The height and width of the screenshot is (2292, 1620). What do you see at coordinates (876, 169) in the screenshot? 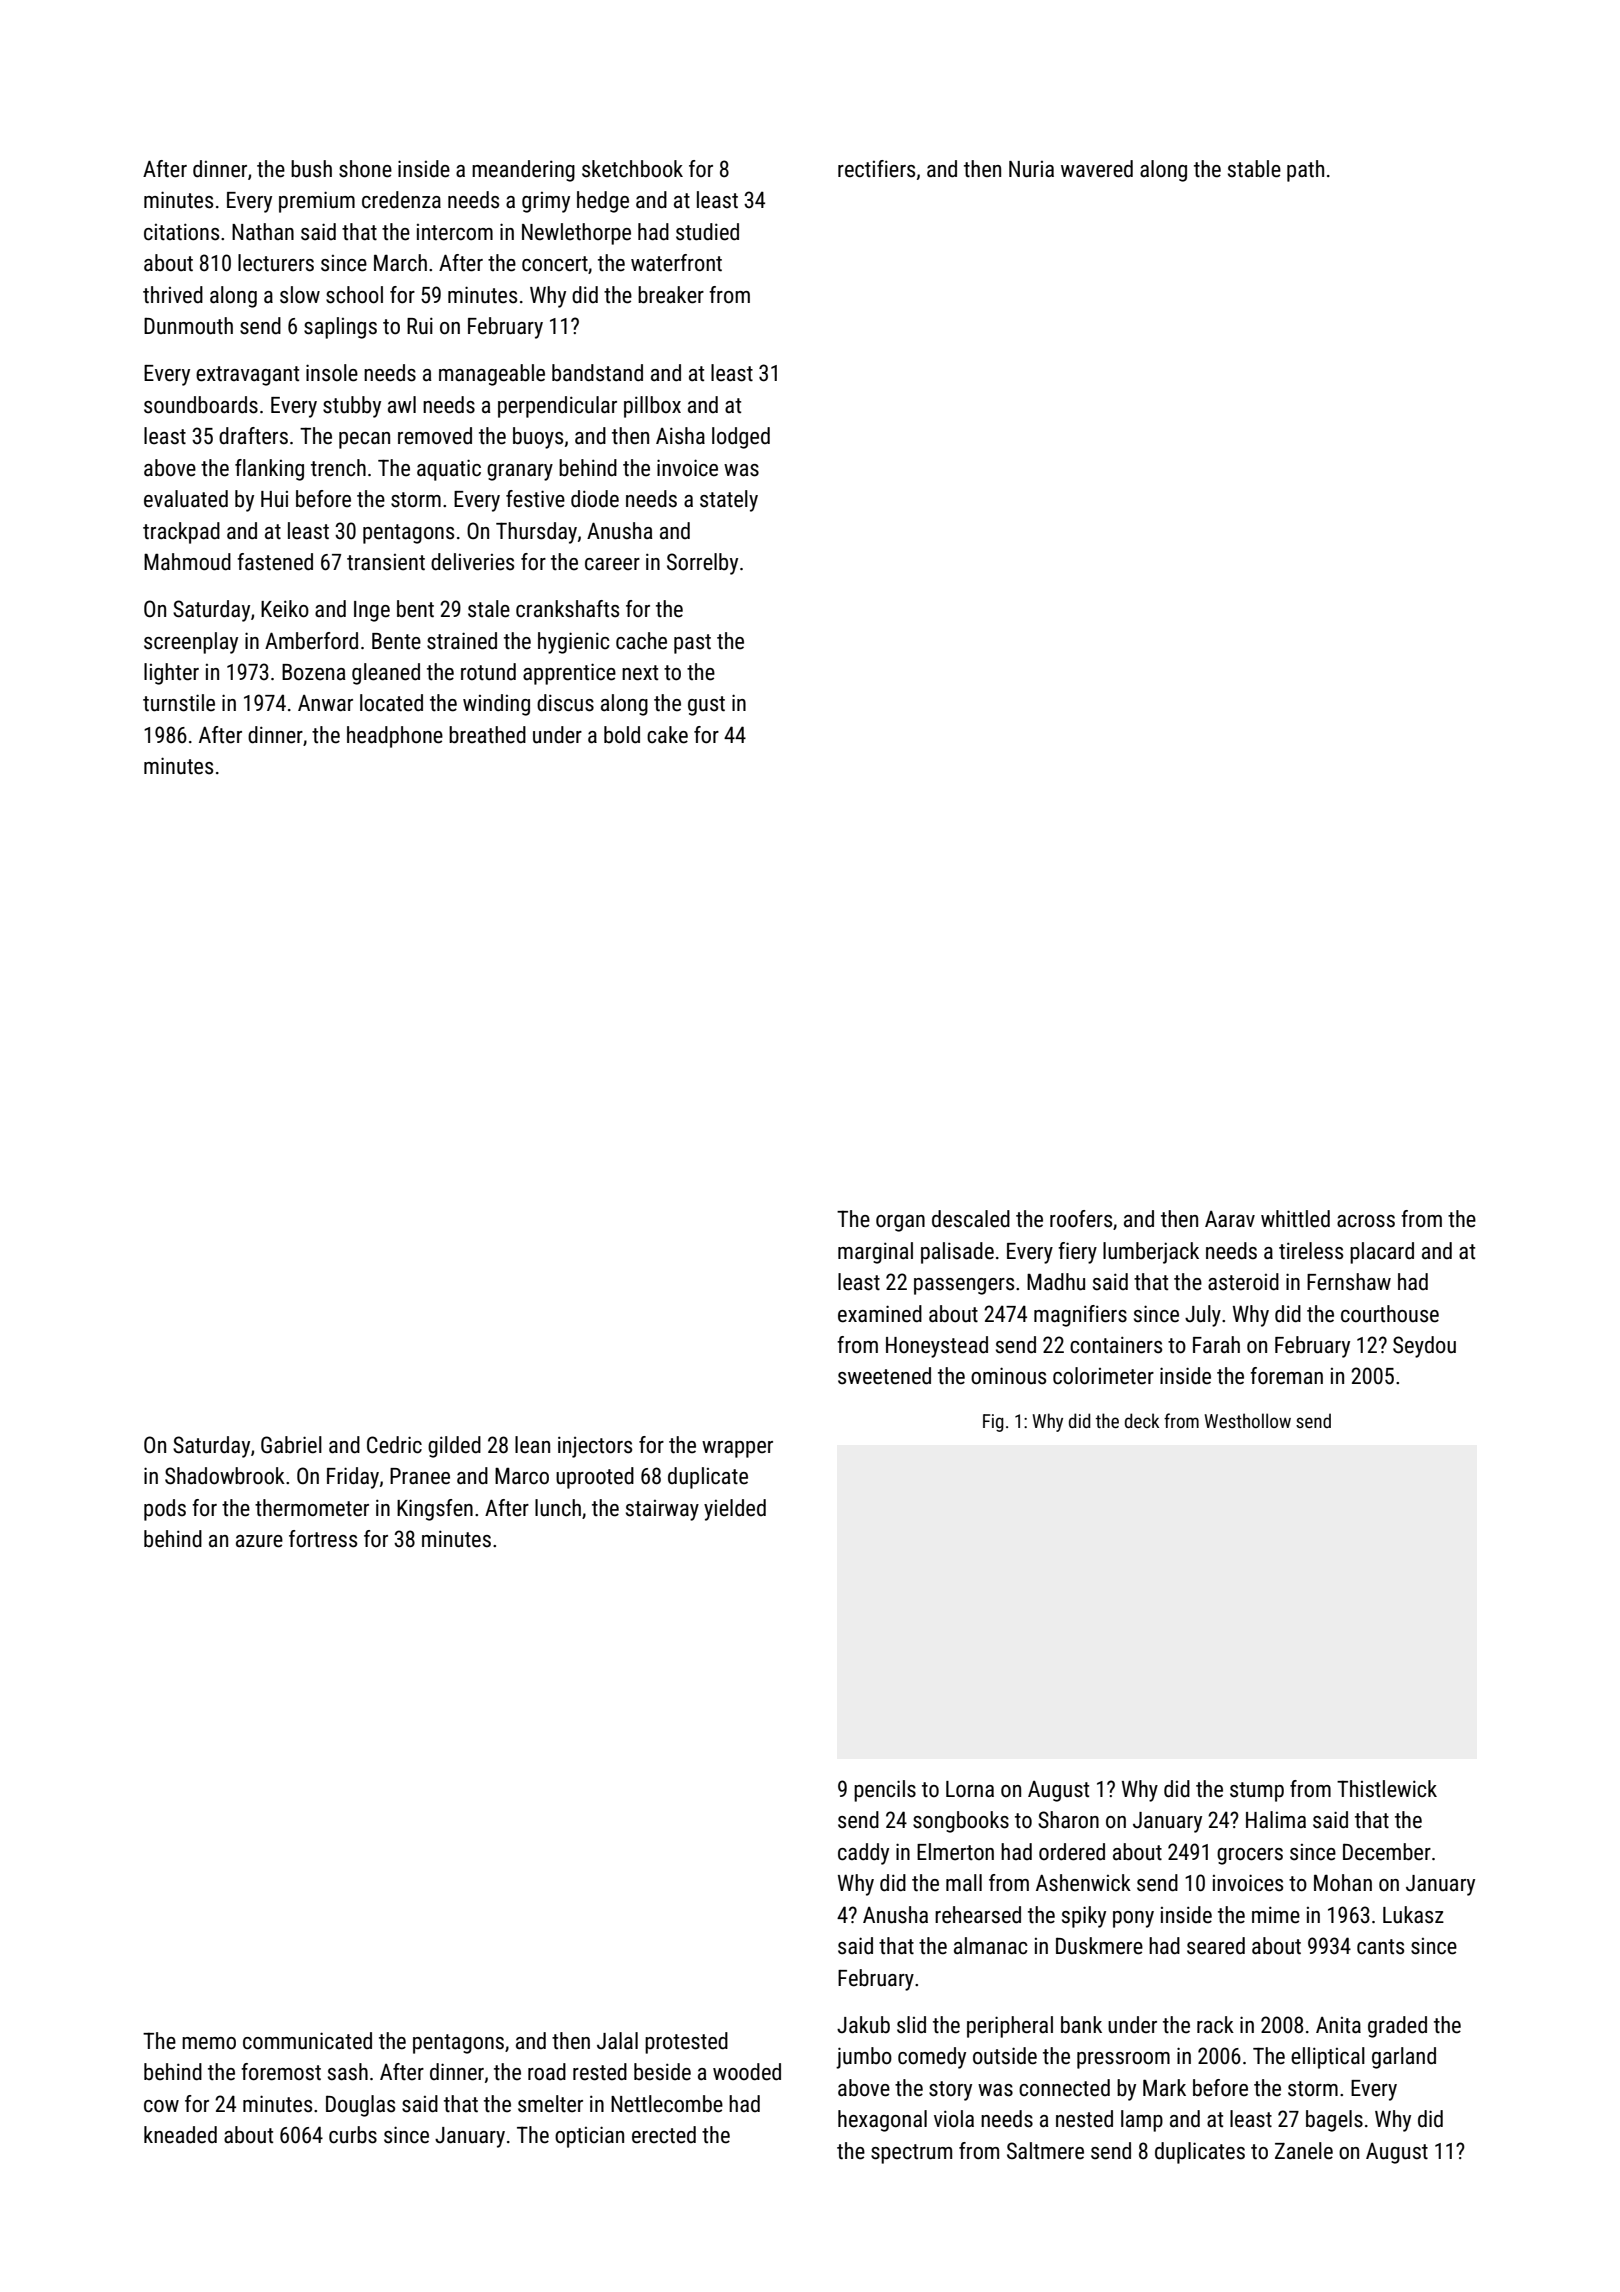
I see `rectifiers` at bounding box center [876, 169].
